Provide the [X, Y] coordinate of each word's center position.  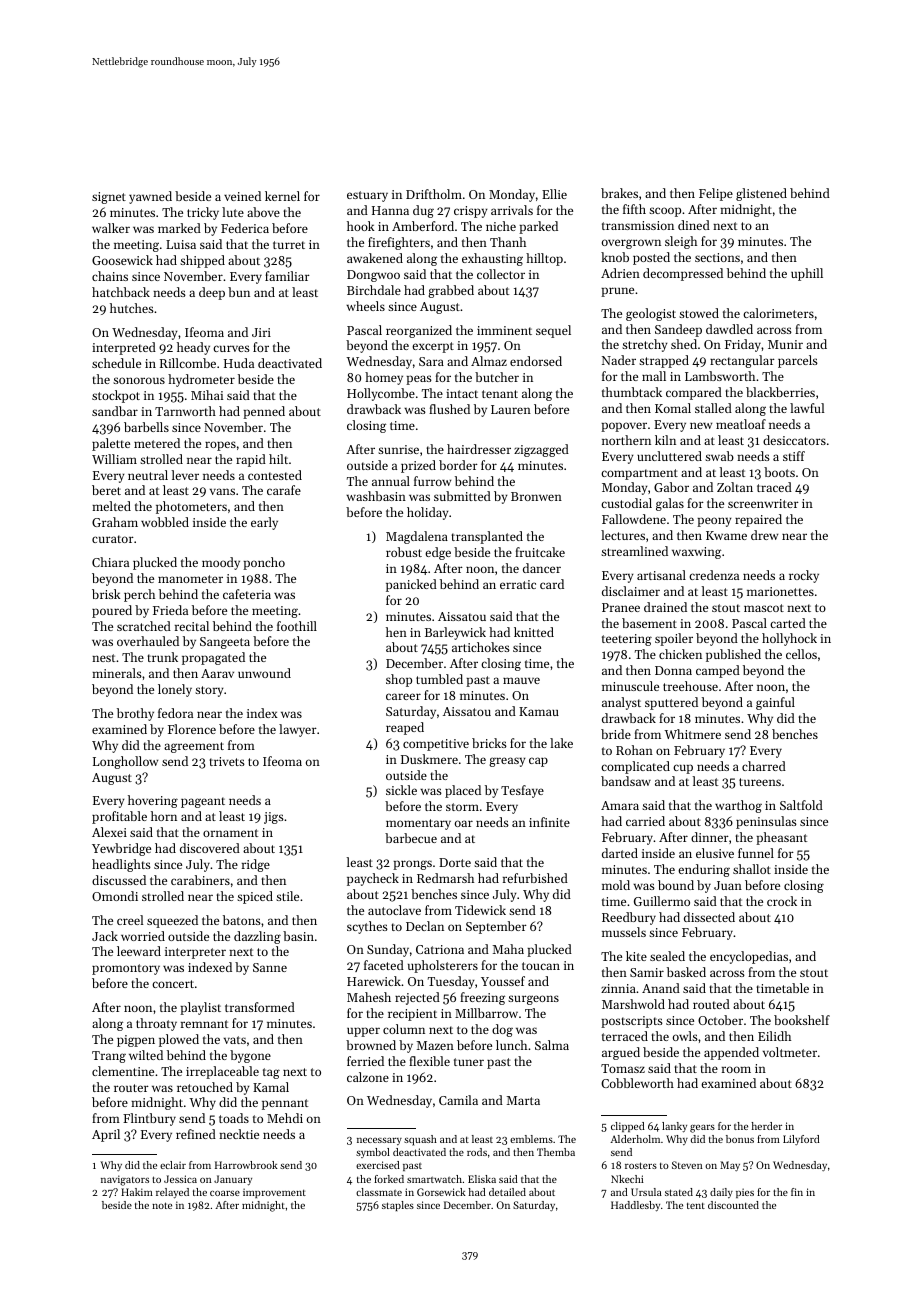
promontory [126, 969]
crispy [471, 212]
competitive [436, 745]
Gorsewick [441, 1192]
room [736, 1069]
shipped [202, 261]
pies [745, 1193]
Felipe [716, 194]
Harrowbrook [246, 1165]
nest [103, 658]
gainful [775, 703]
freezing [482, 998]
